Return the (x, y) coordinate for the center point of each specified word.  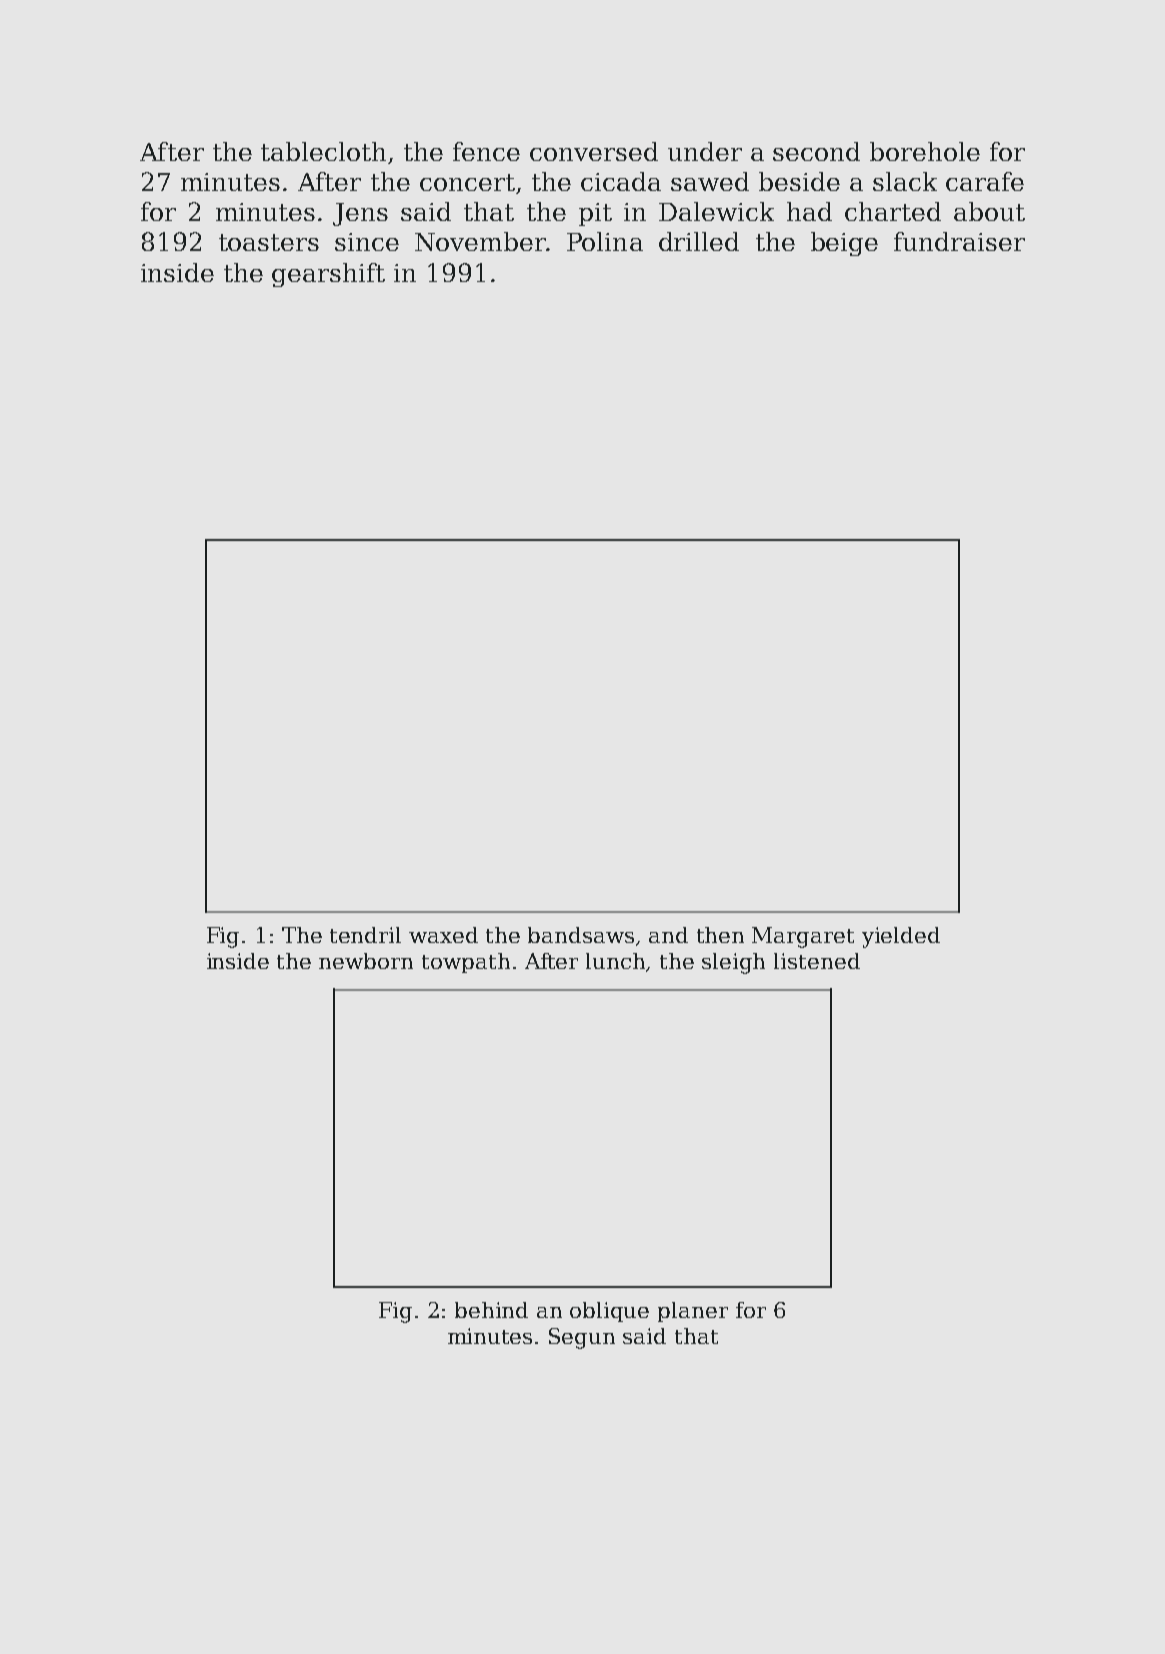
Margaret (803, 937)
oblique (609, 1312)
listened (817, 961)
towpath (466, 963)
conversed (594, 151)
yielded (901, 937)
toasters (269, 242)
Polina (605, 241)
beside (799, 181)
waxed (443, 935)
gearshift (328, 275)
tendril (365, 935)
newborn (366, 961)
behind (491, 1310)
